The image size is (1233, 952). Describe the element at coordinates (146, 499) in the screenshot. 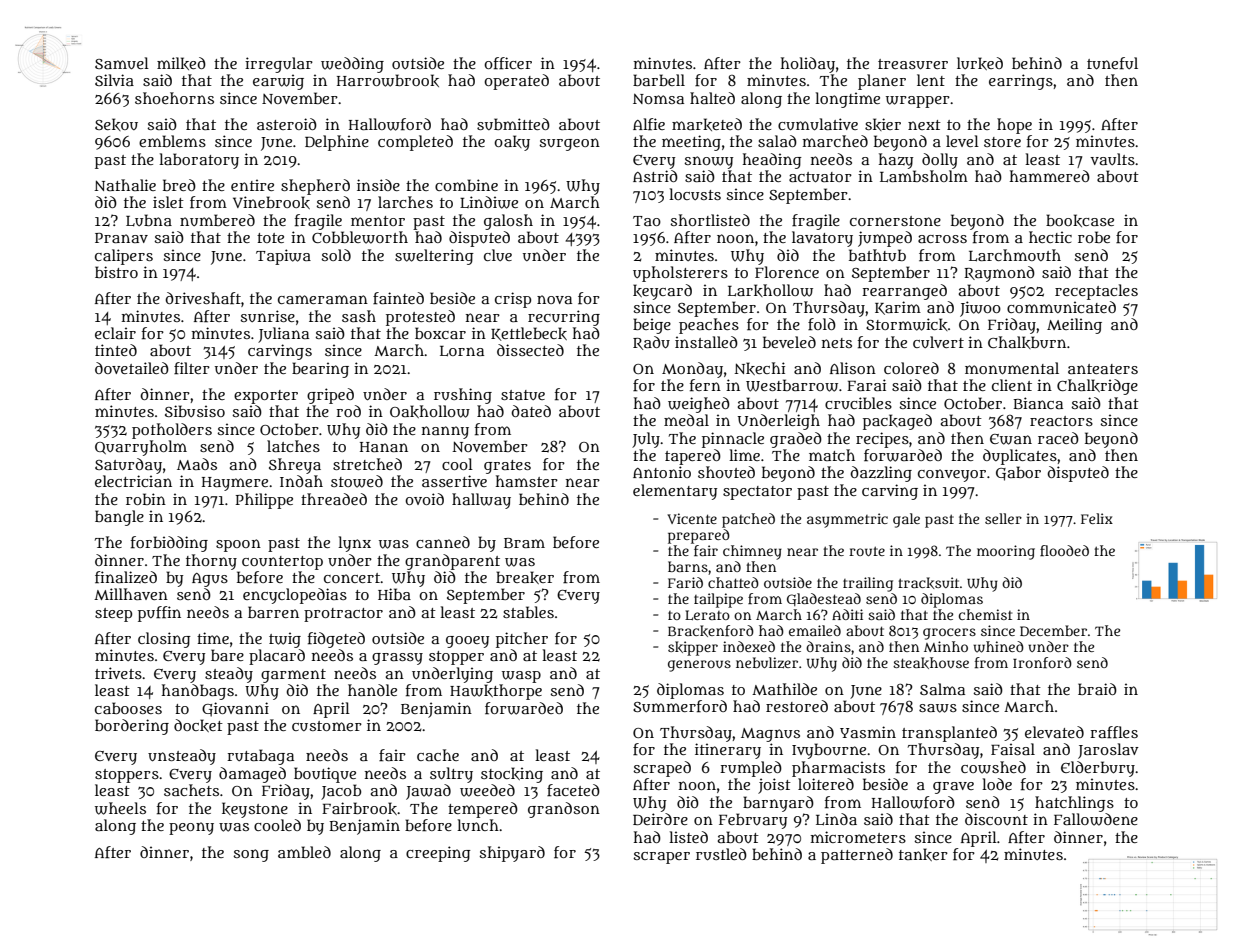

I see `robin` at that location.
